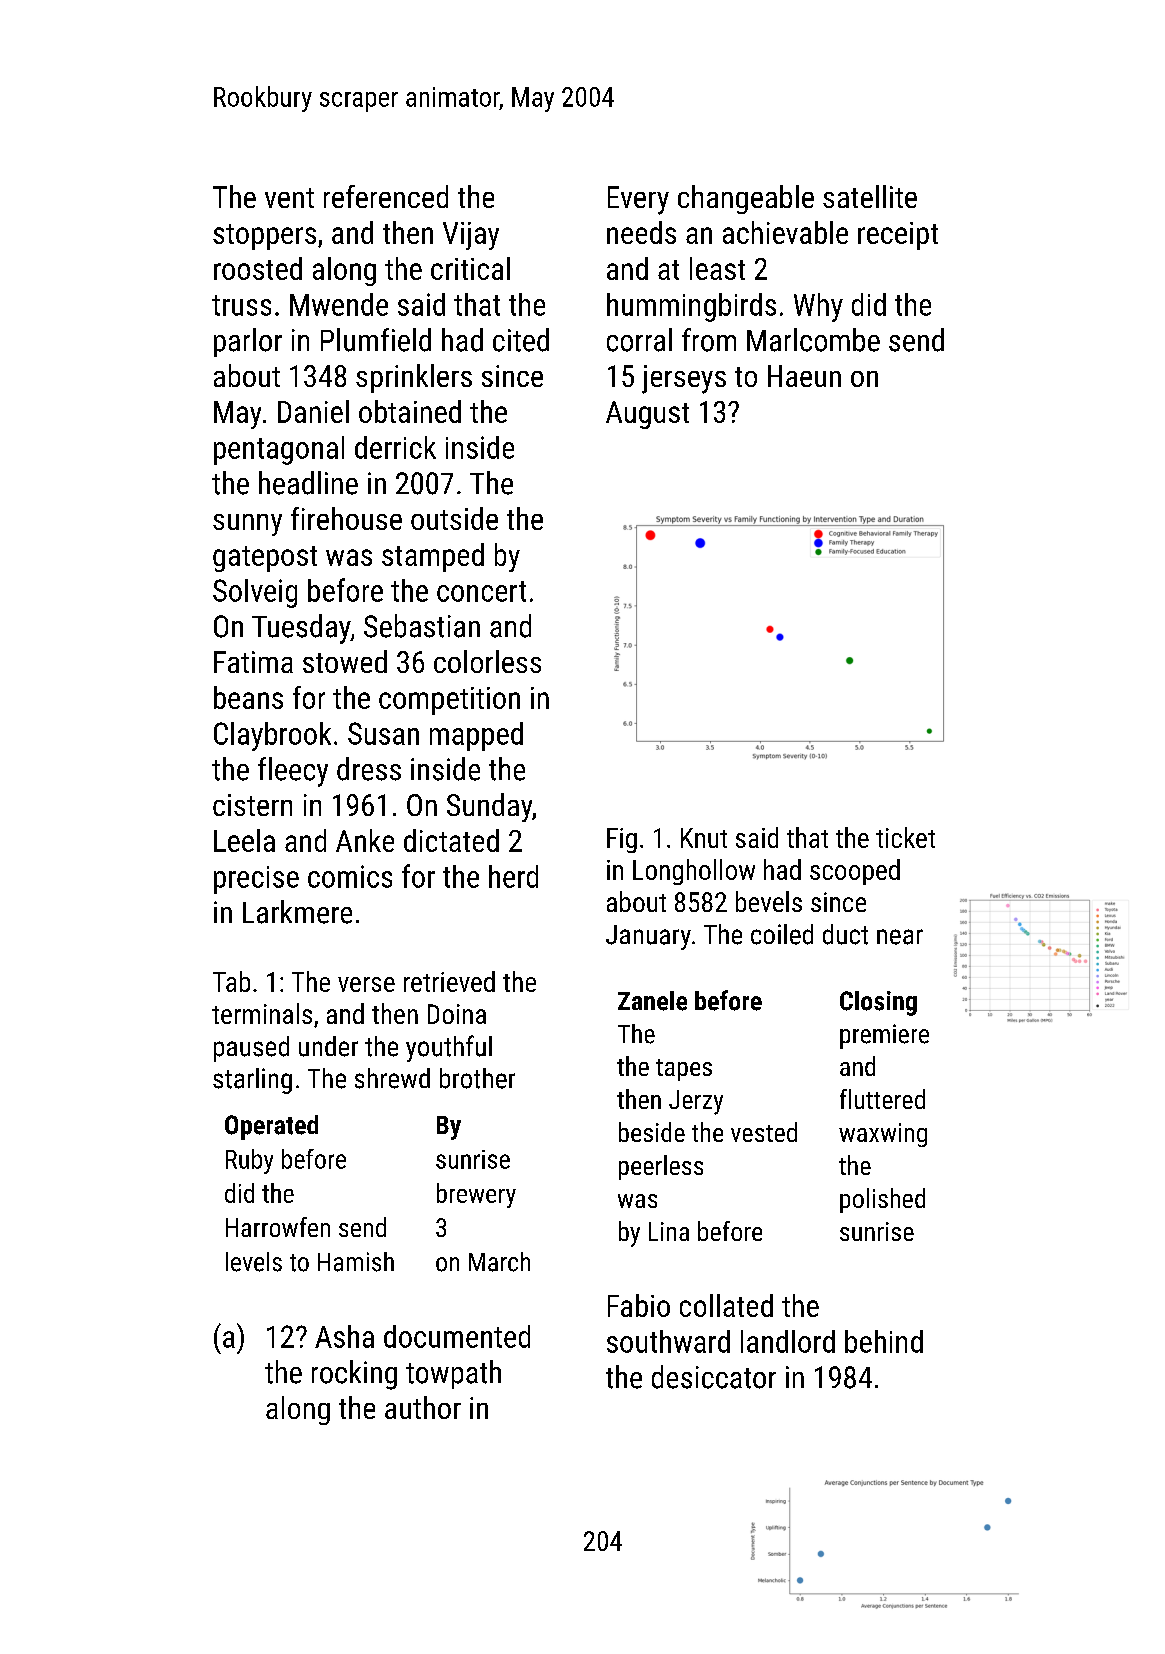  What do you see at coordinates (882, 1200) in the image?
I see `polished` at bounding box center [882, 1200].
